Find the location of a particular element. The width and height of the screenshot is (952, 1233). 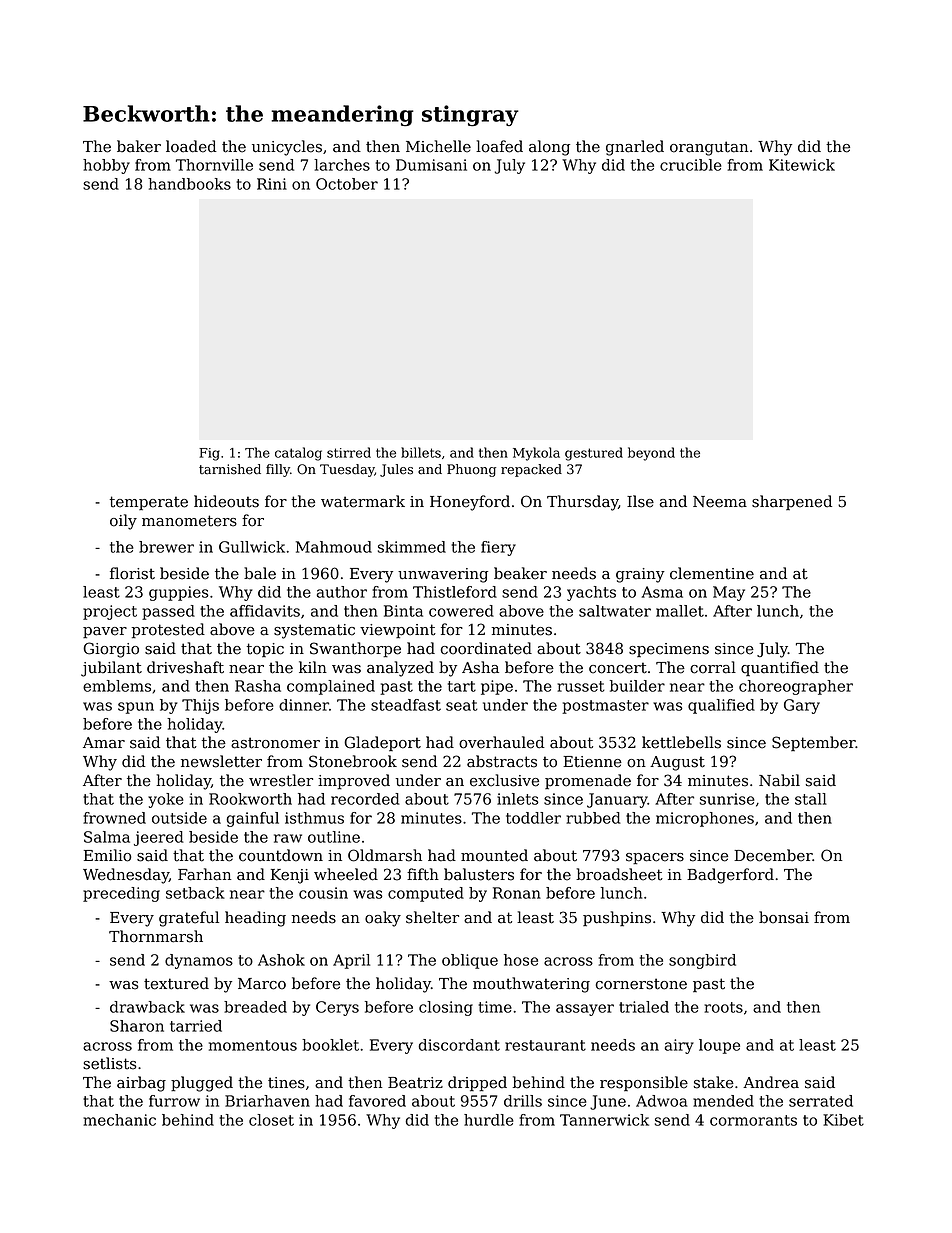

beyond is located at coordinates (651, 454).
